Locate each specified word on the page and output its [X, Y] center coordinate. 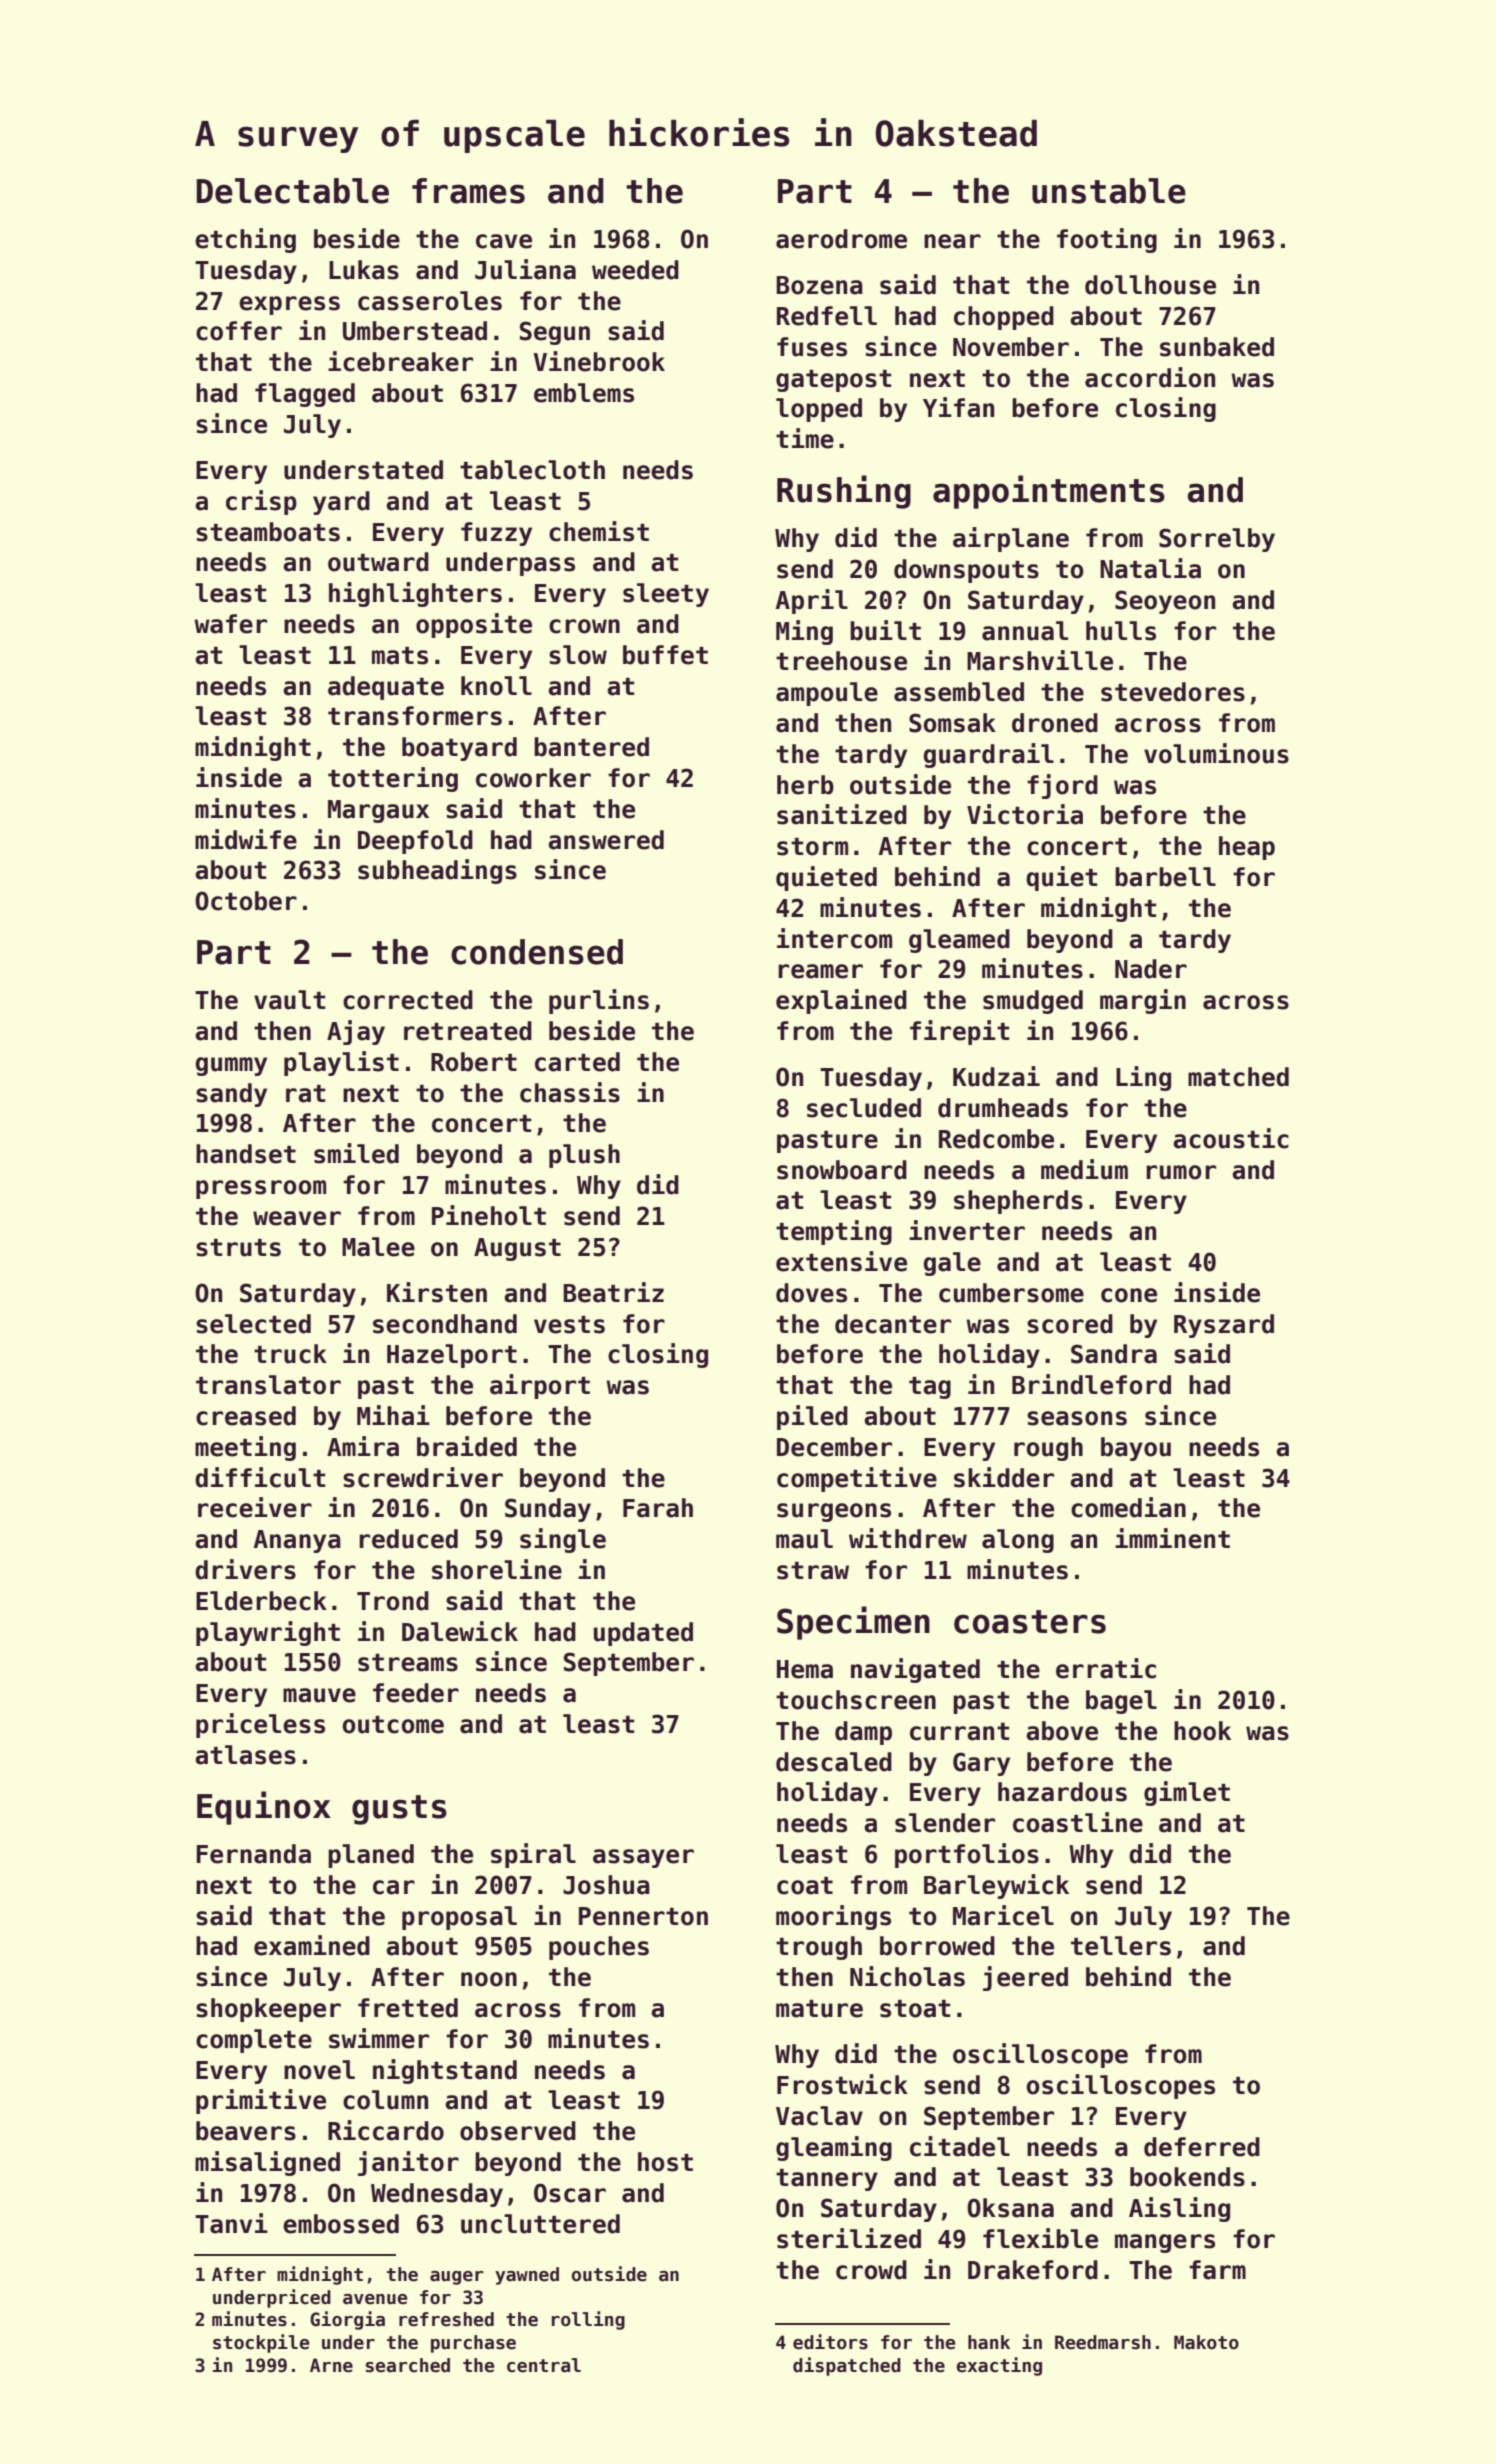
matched [1238, 1077]
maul [804, 1539]
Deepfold [415, 842]
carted [577, 1062]
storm [812, 847]
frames [468, 191]
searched [408, 2365]
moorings [833, 1917]
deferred [1202, 2147]
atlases [245, 1755]
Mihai [393, 1415]
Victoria [1025, 814]
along [1018, 1541]
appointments [1049, 492]
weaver [297, 1218]
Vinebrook [599, 361]
